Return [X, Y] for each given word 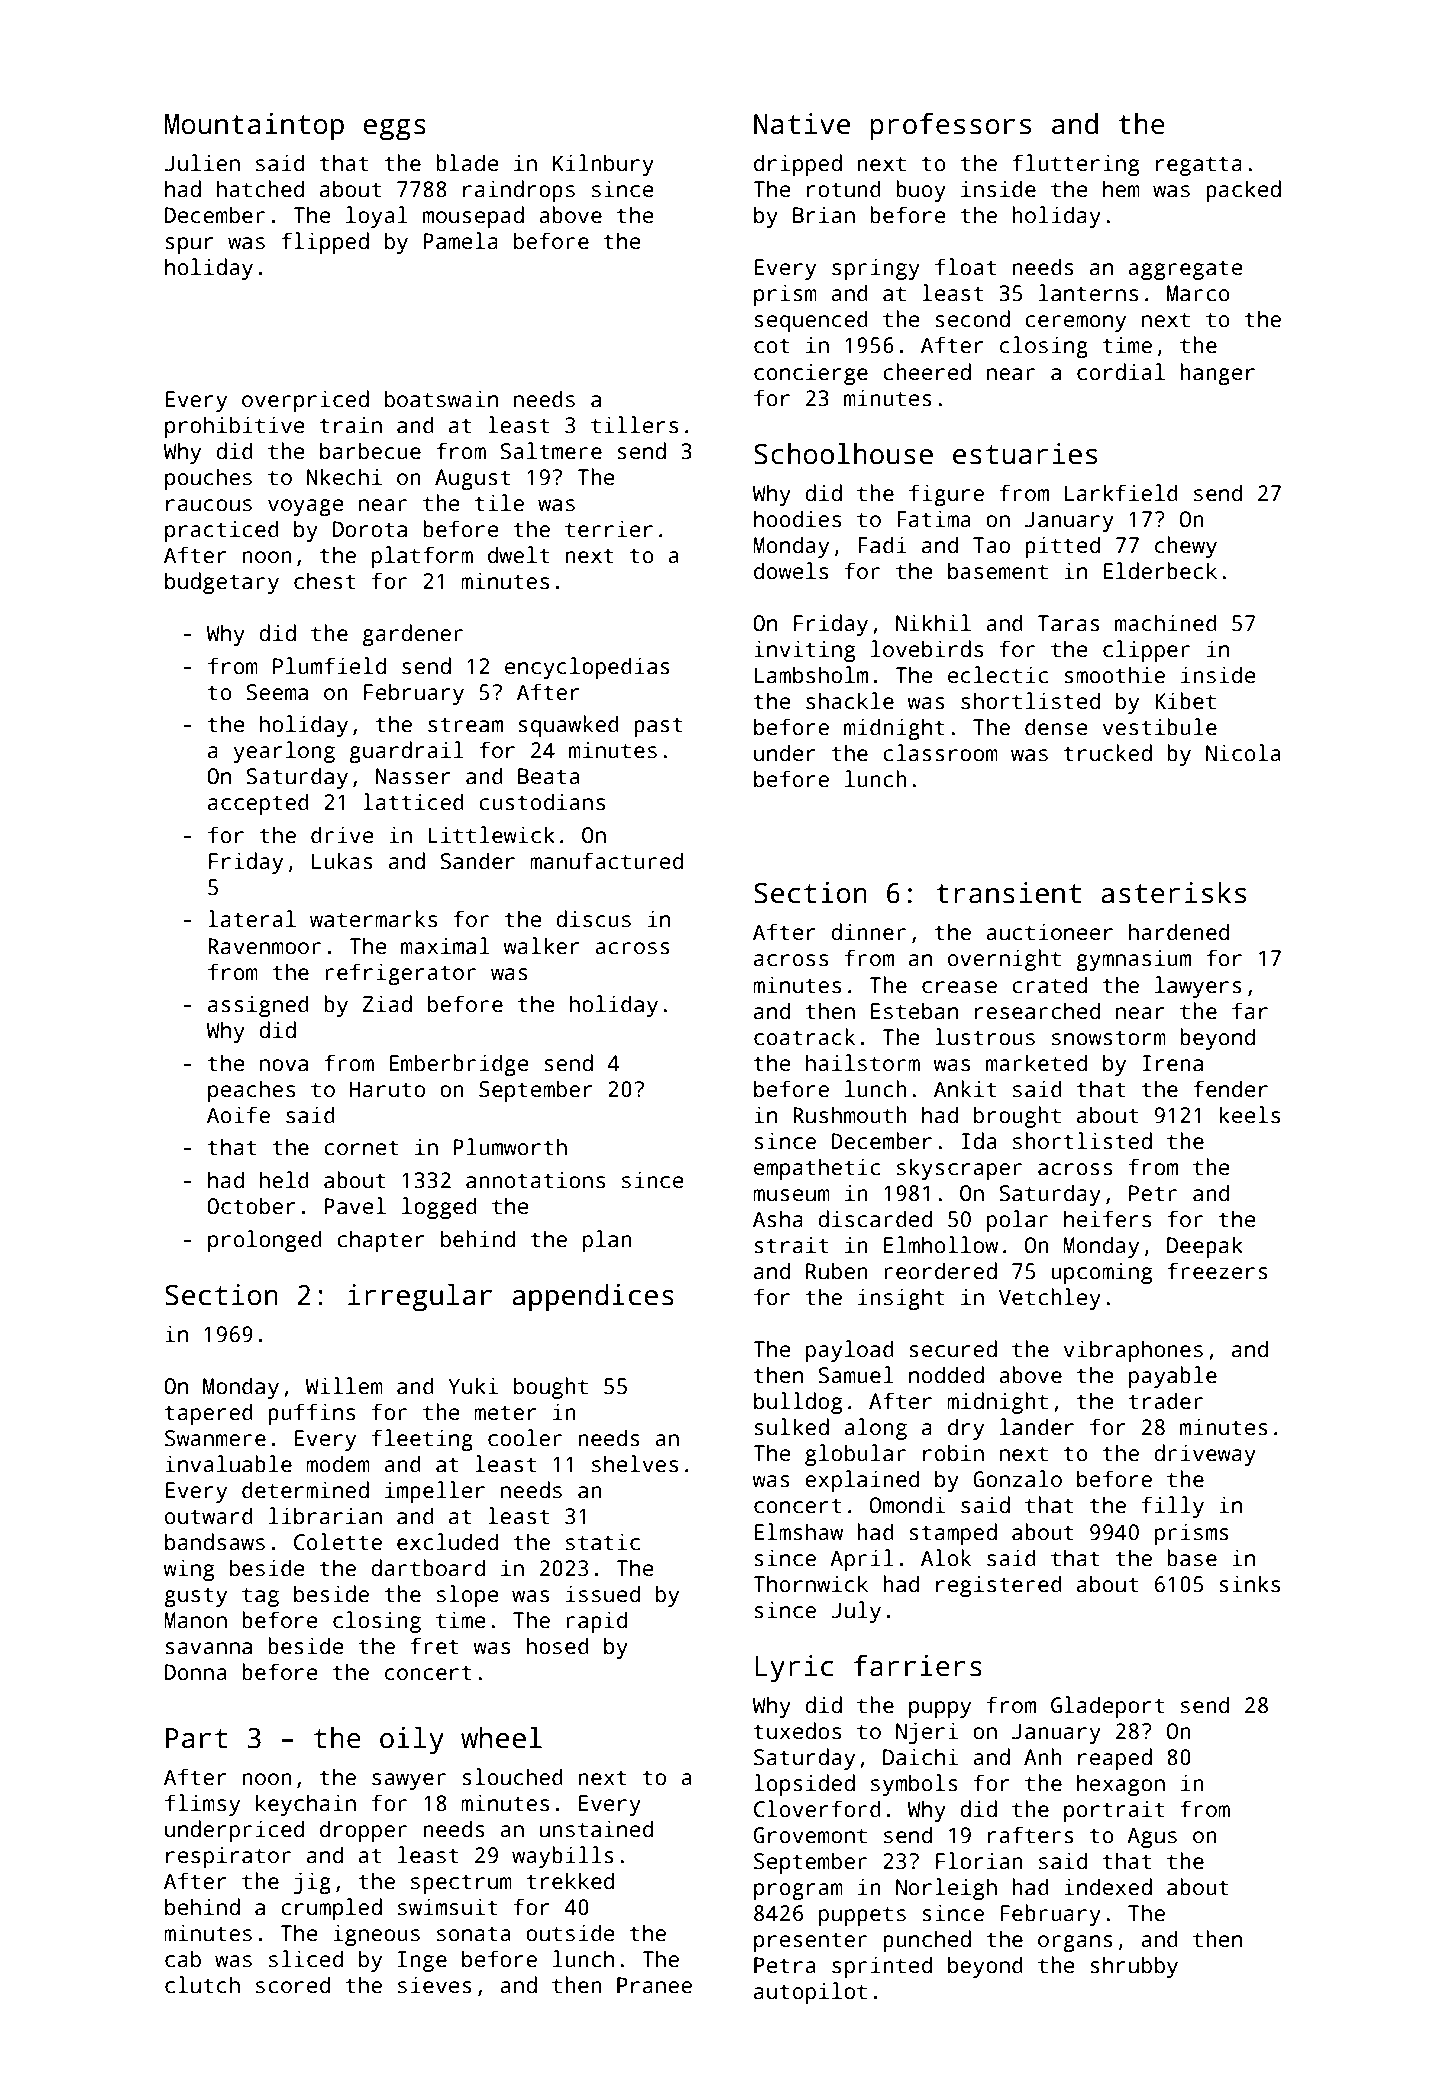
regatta [1199, 166]
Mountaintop [254, 127]
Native [802, 124]
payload [850, 1351]
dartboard [428, 1568]
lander [1037, 1427]
